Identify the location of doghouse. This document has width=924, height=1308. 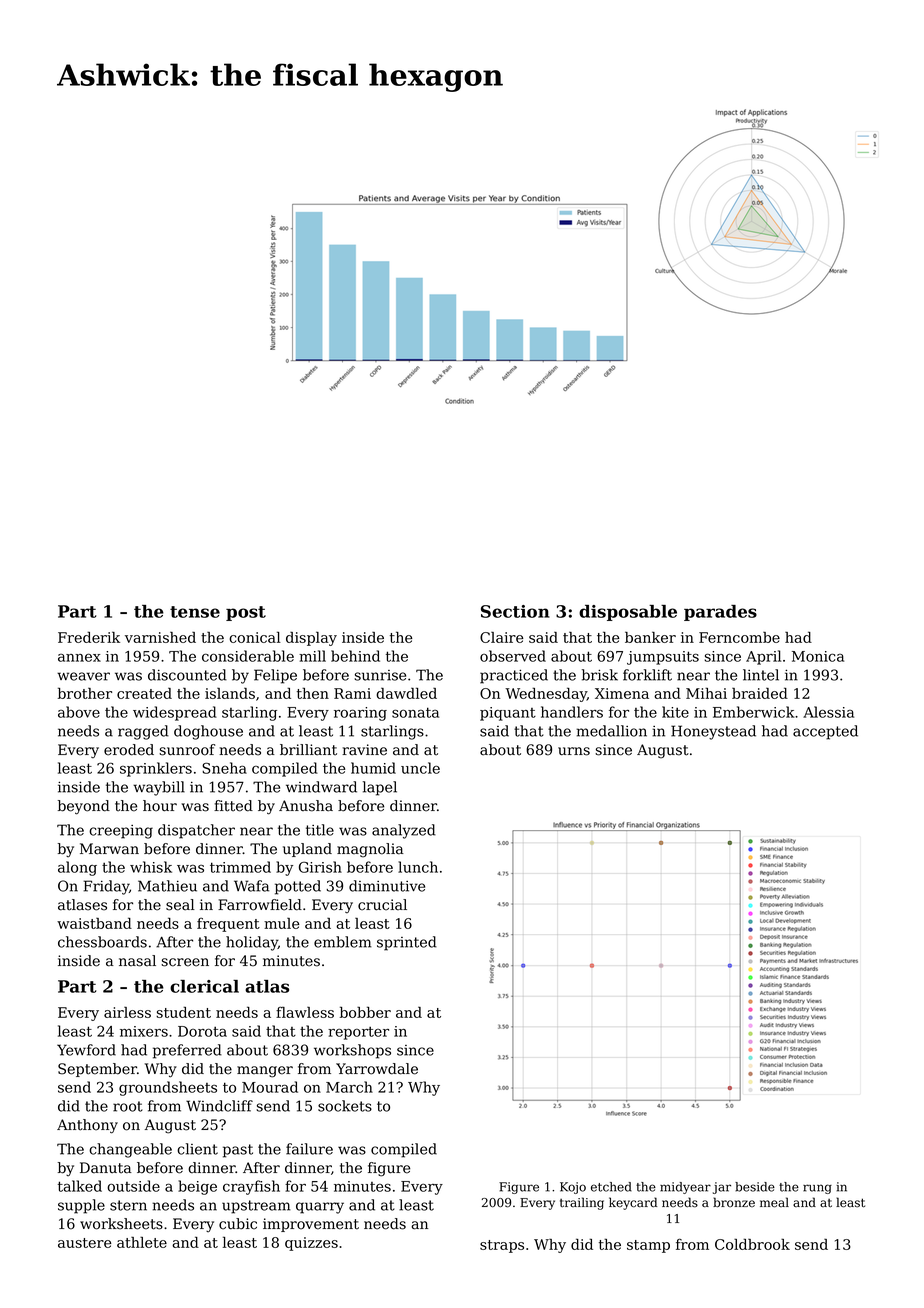
(208, 732).
